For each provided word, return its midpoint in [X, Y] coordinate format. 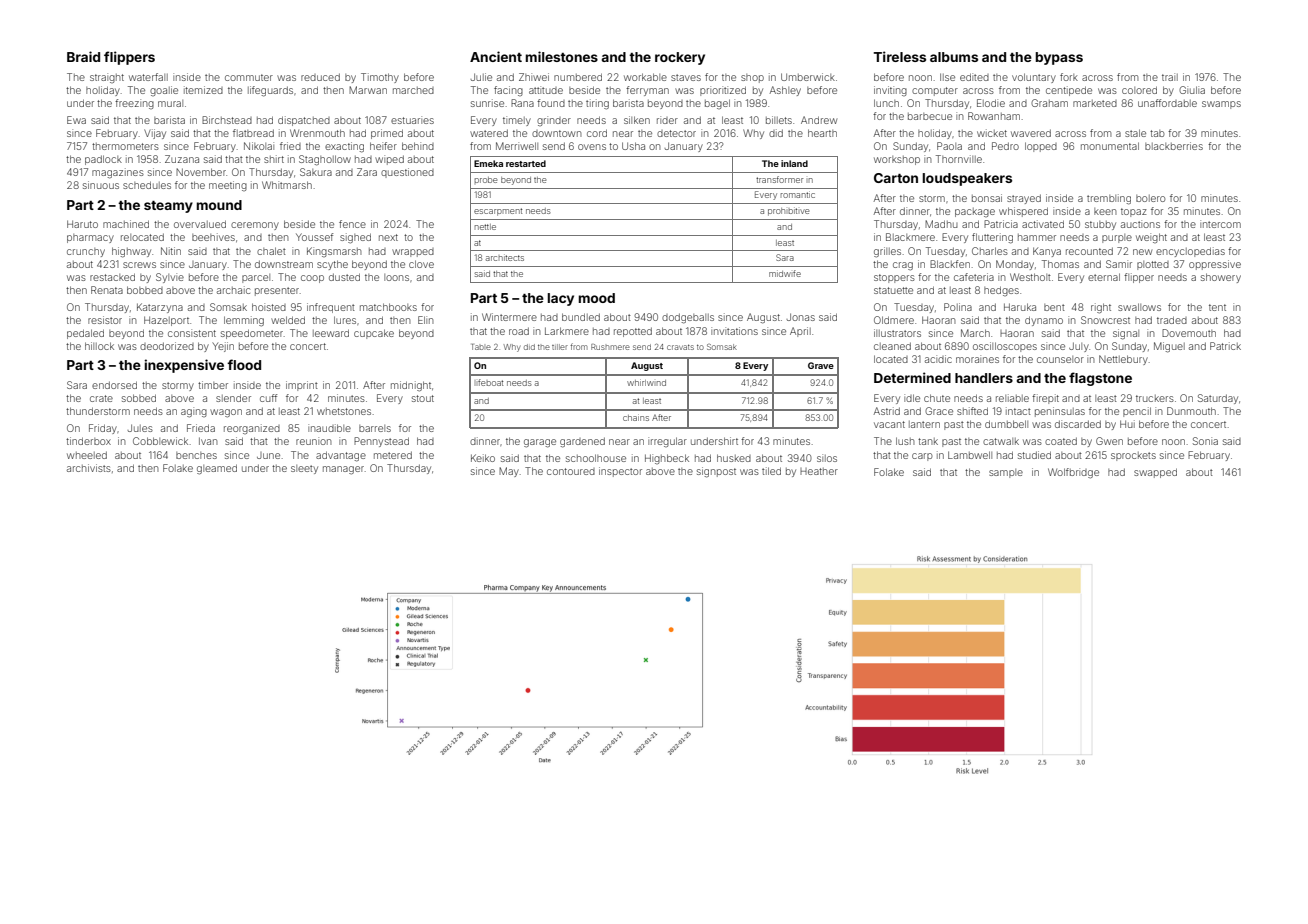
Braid [83, 56]
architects [505, 257]
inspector [620, 472]
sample [1006, 473]
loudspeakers [967, 179]
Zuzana [182, 159]
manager [343, 470]
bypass [1059, 58]
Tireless [900, 56]
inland [794, 163]
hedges [1001, 291]
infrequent [331, 308]
